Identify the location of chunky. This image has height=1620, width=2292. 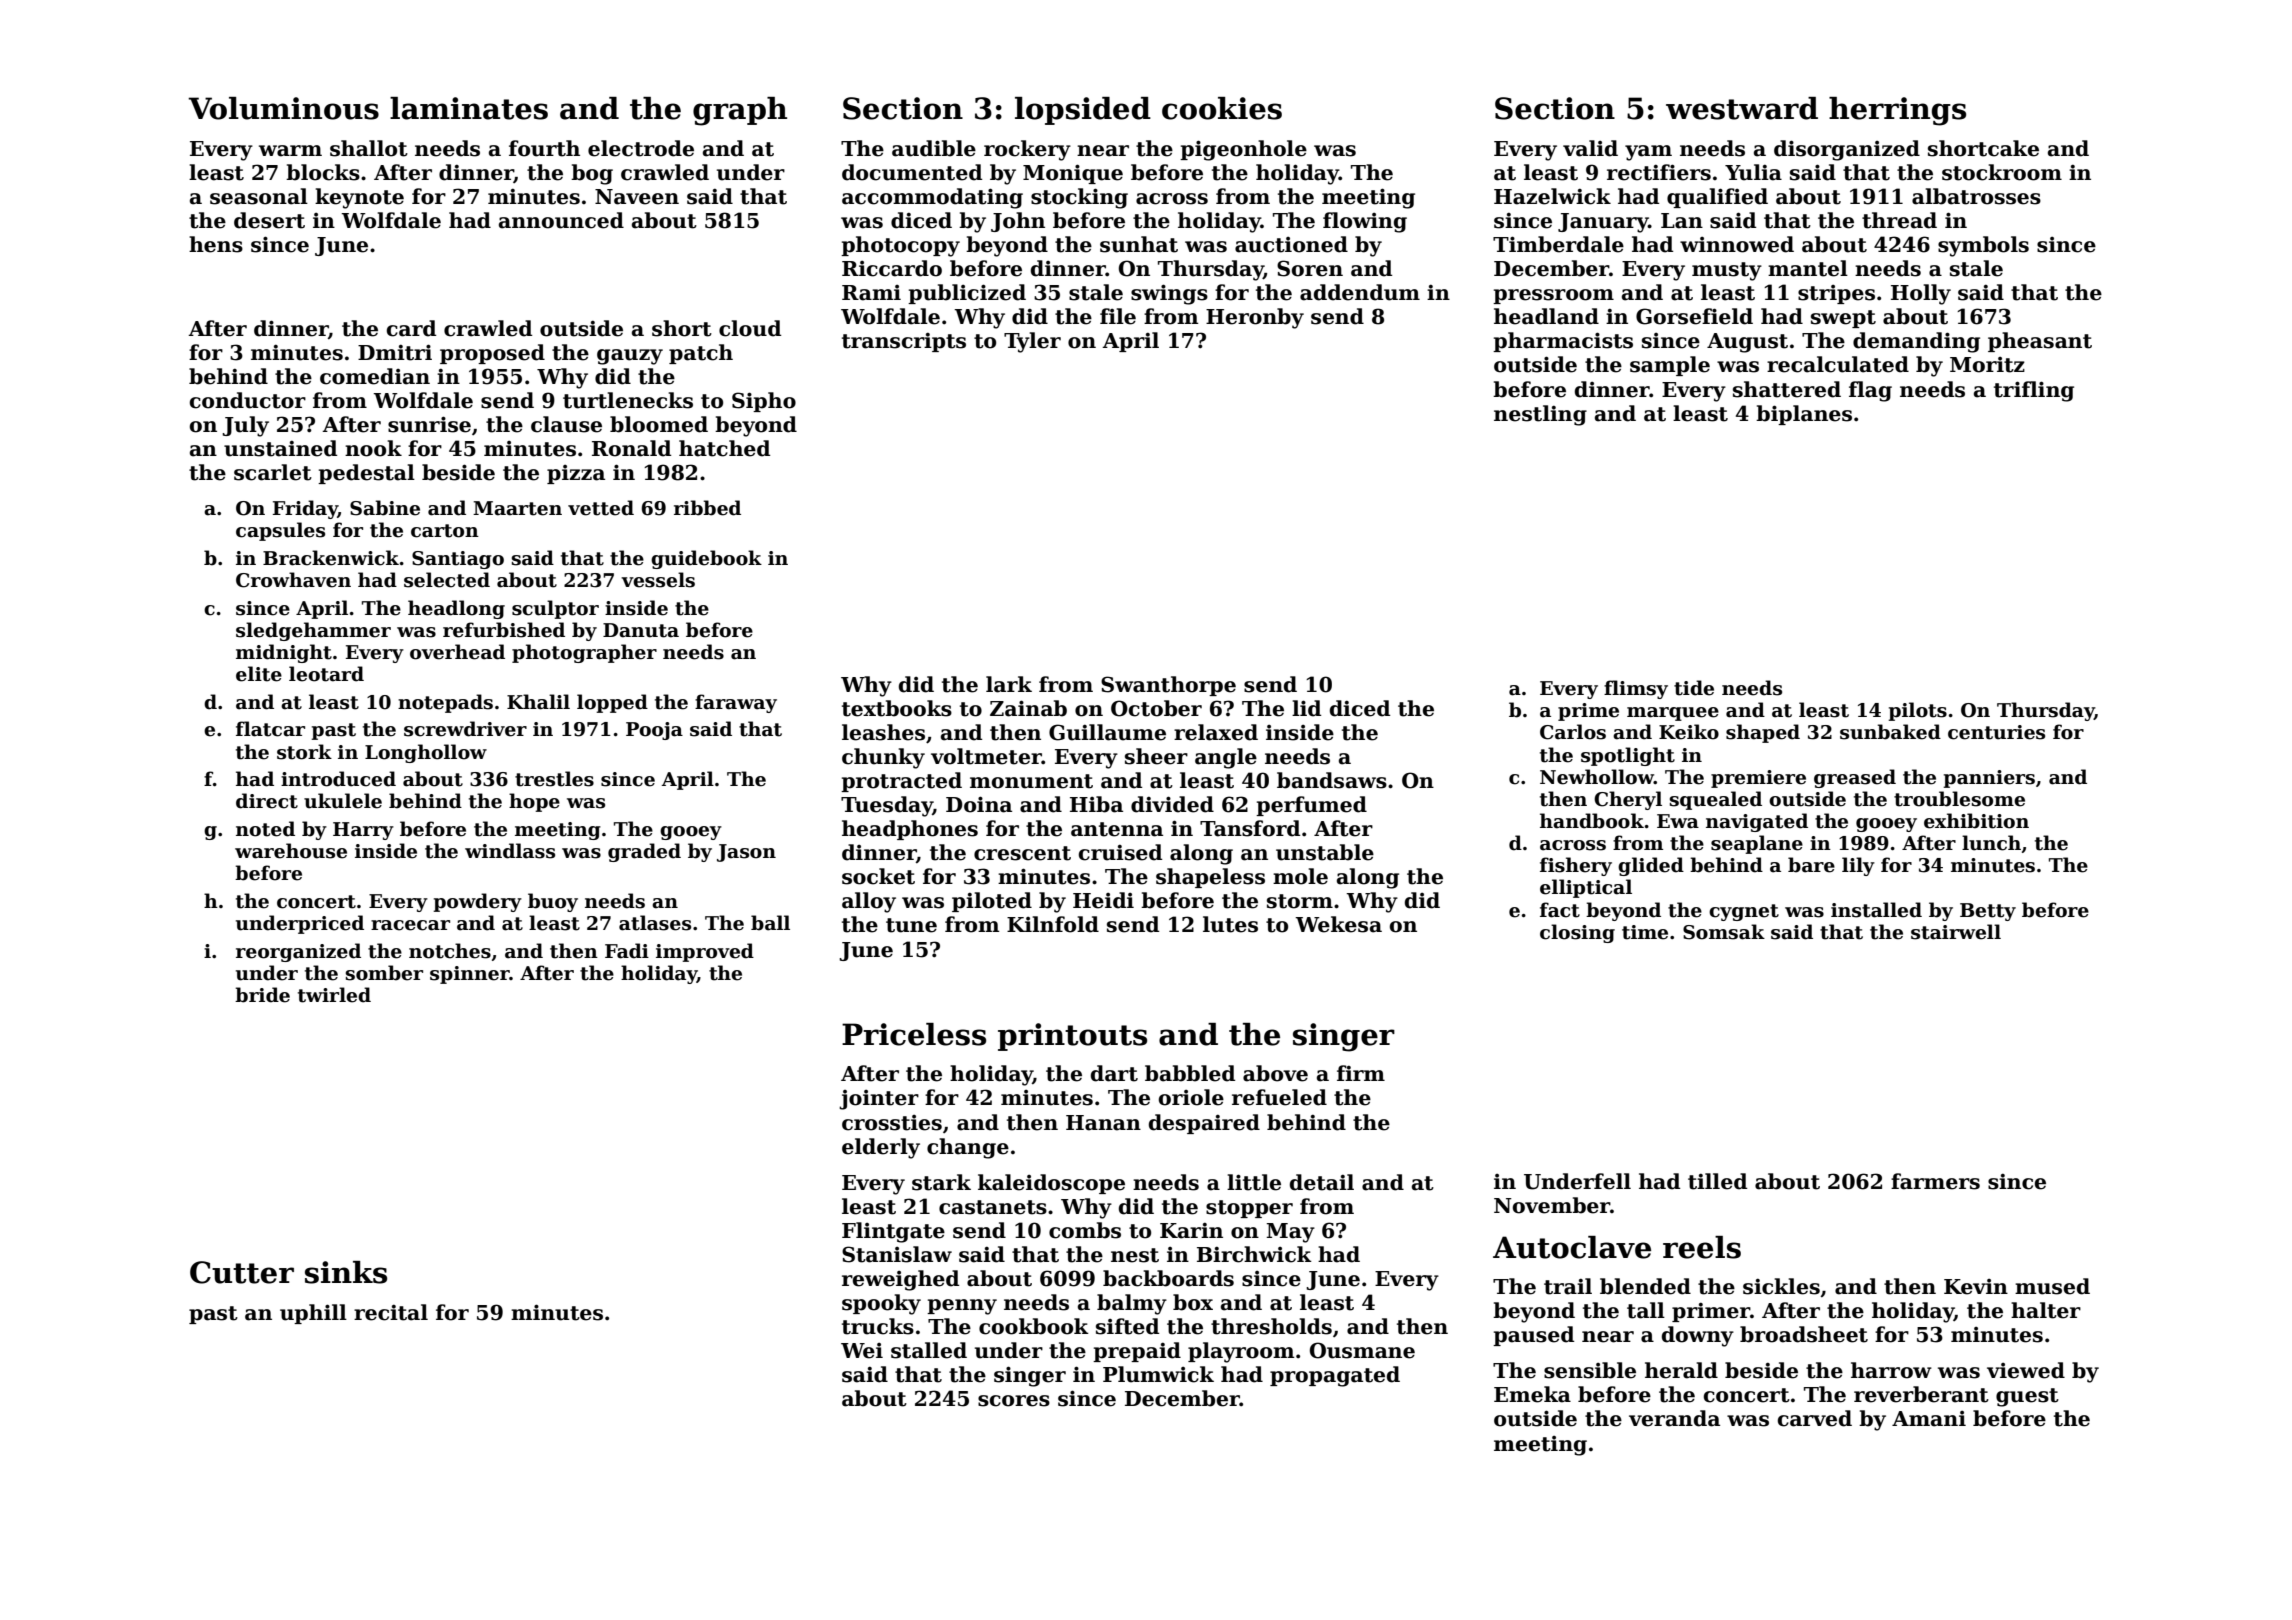
(883, 758).
